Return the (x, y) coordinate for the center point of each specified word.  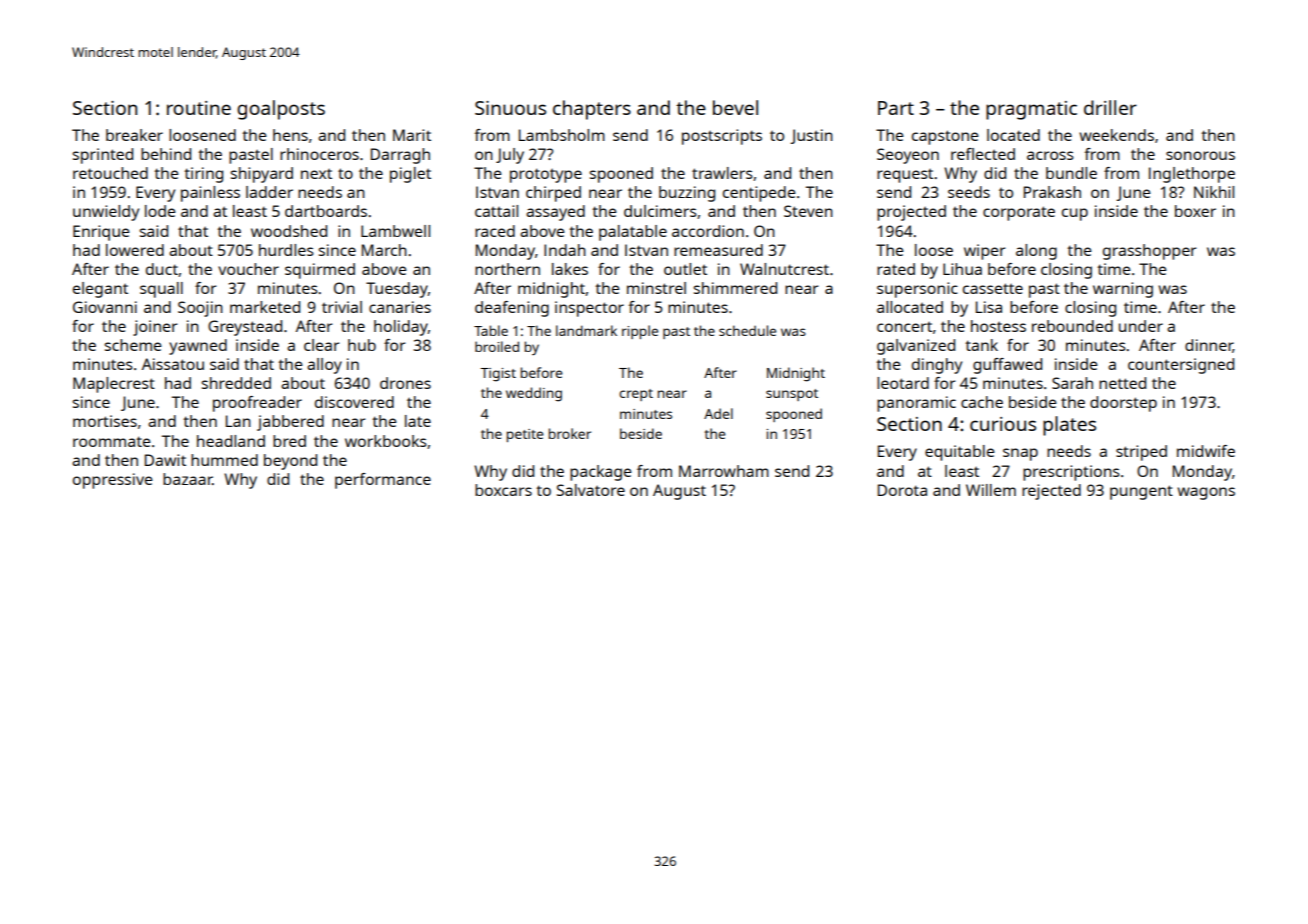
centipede (759, 194)
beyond (290, 462)
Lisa (989, 307)
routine (199, 108)
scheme (133, 345)
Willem (991, 490)
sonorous (1200, 155)
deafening (512, 309)
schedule (747, 330)
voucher (248, 269)
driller (1110, 107)
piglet (410, 175)
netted (1122, 383)
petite (525, 435)
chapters (592, 110)
